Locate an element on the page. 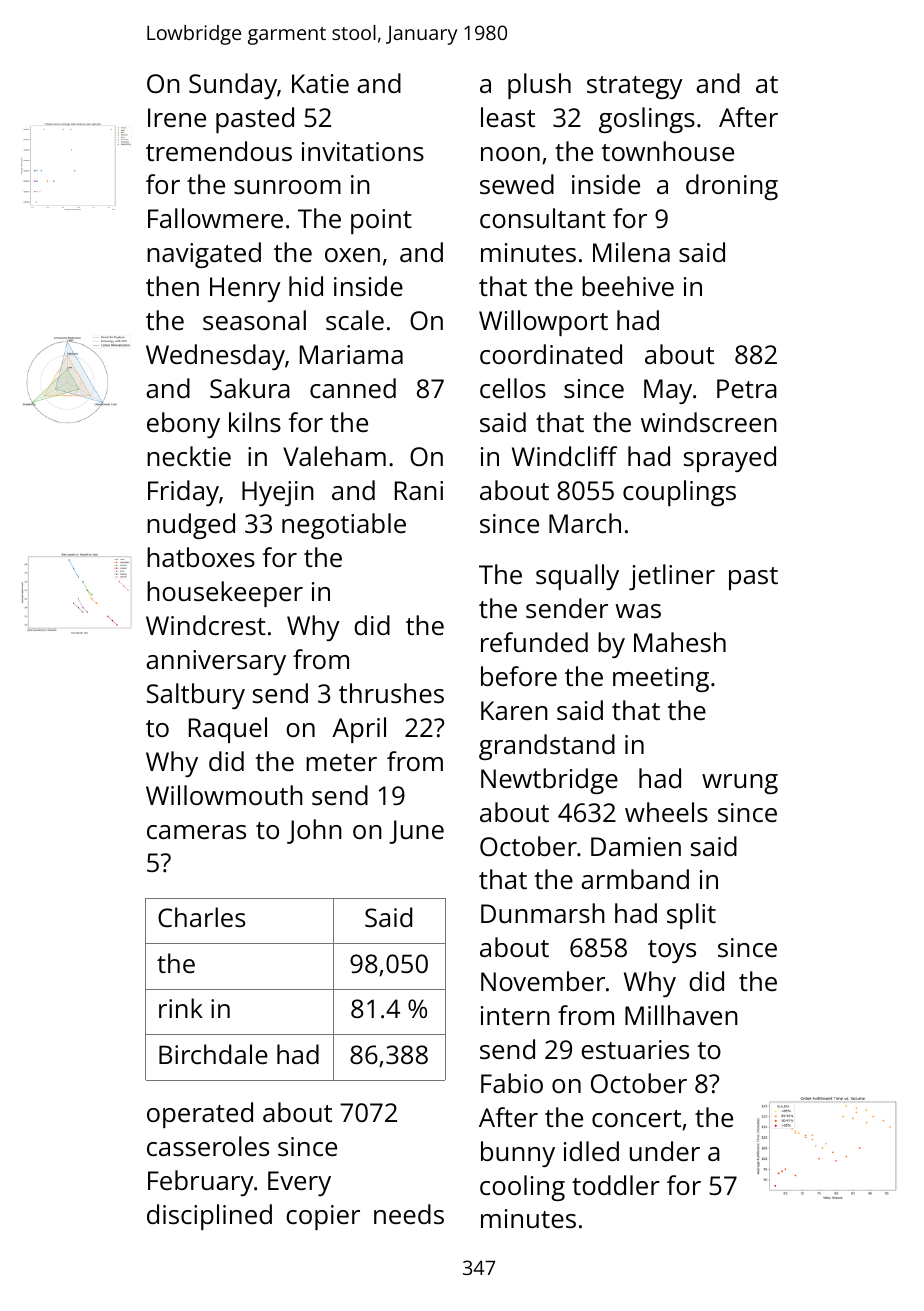 This image has width=924, height=1311. copier is located at coordinates (323, 1217).
